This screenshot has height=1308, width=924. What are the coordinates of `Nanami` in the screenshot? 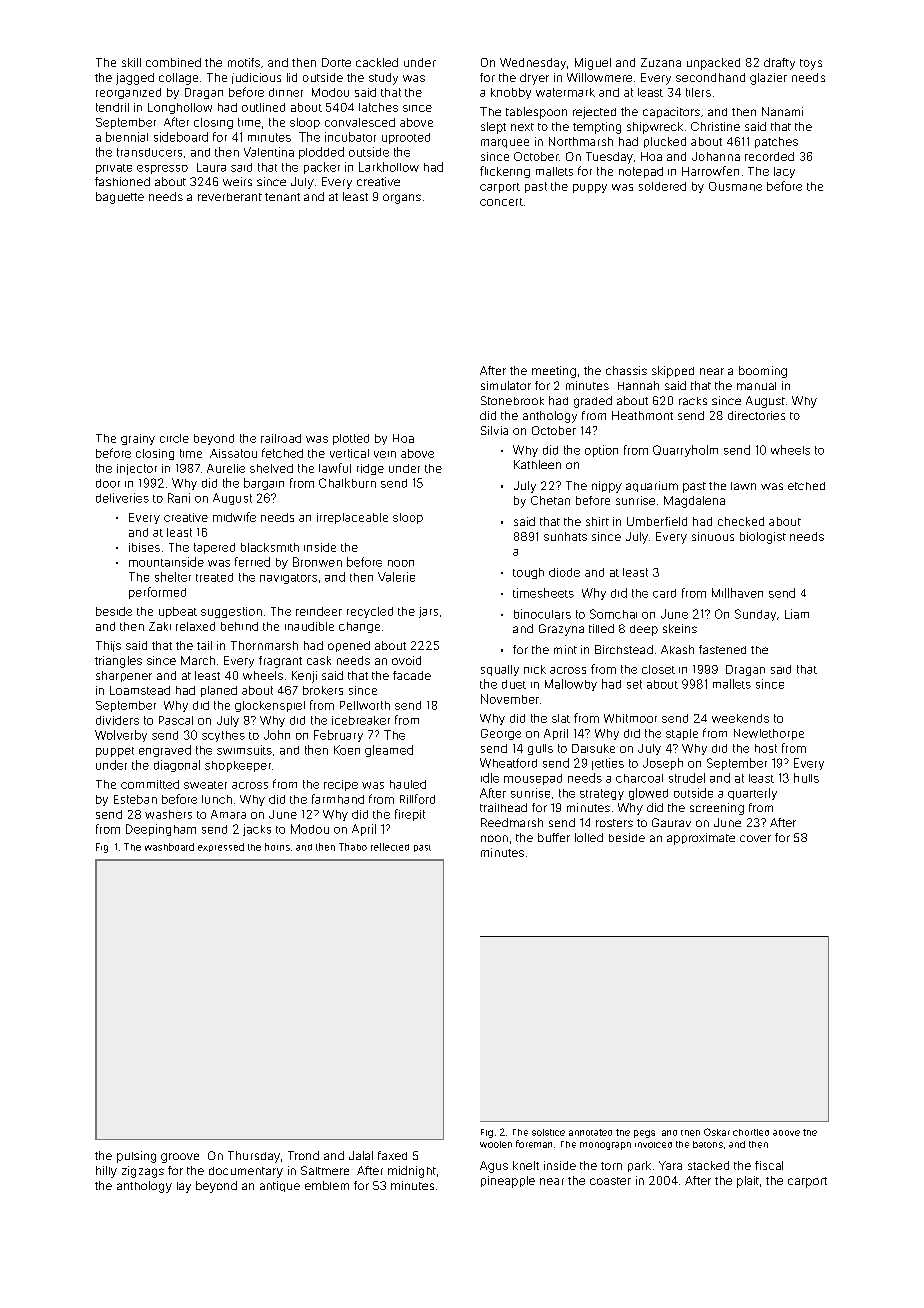 It's located at (782, 111).
